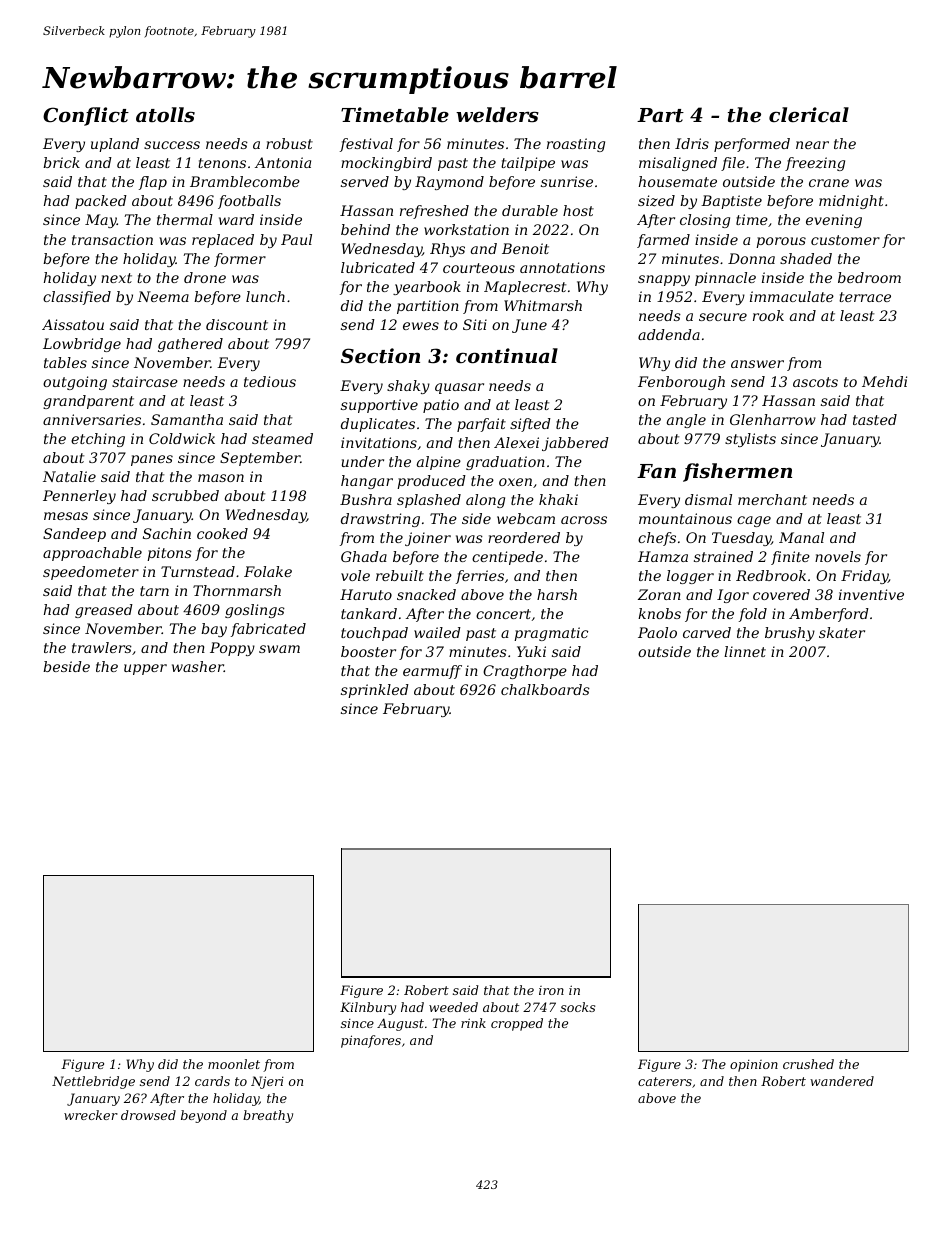  I want to click on linnet, so click(745, 651).
